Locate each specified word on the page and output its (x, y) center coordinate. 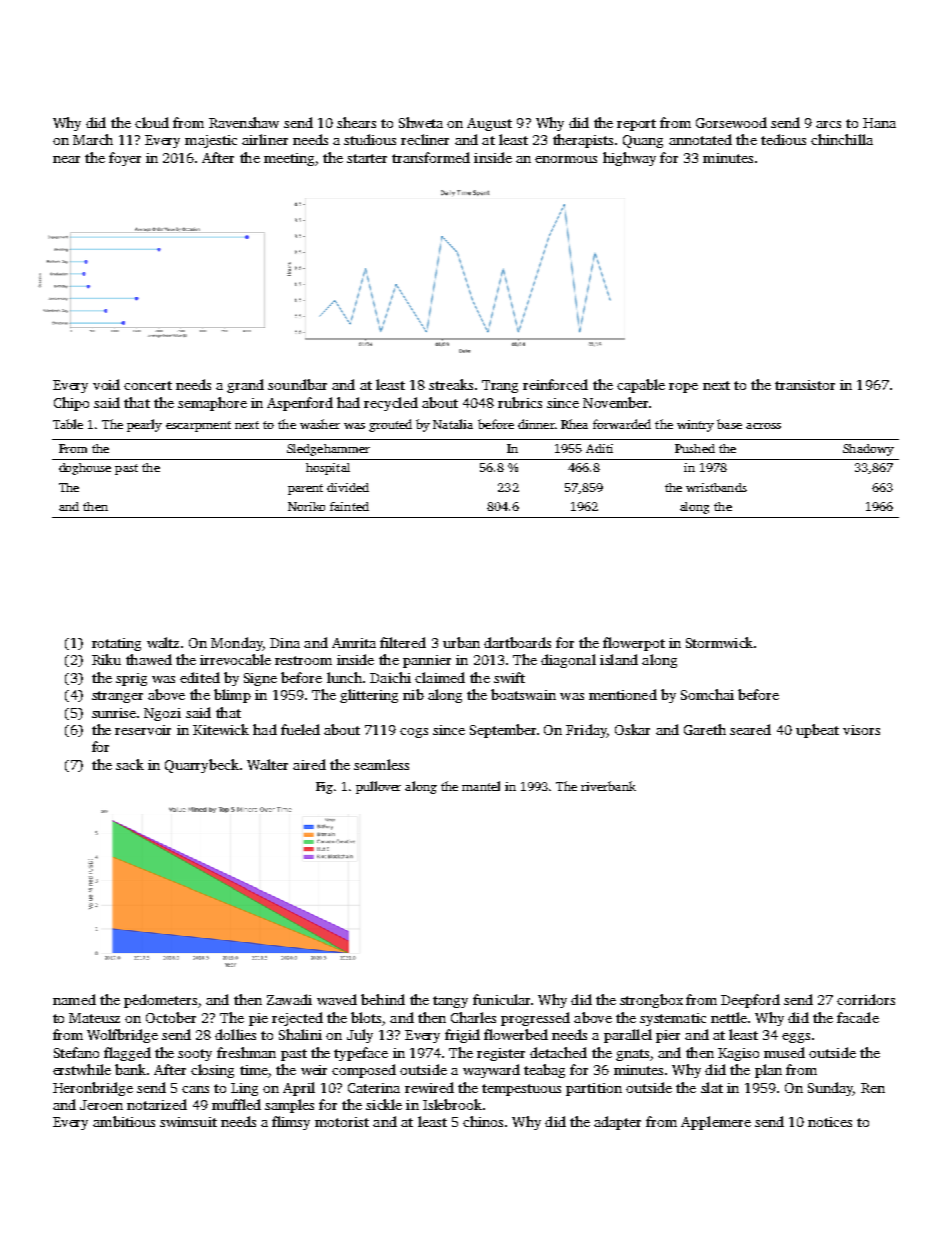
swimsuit (188, 1122)
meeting (289, 159)
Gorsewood (731, 122)
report (636, 125)
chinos (483, 1121)
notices (830, 1122)
